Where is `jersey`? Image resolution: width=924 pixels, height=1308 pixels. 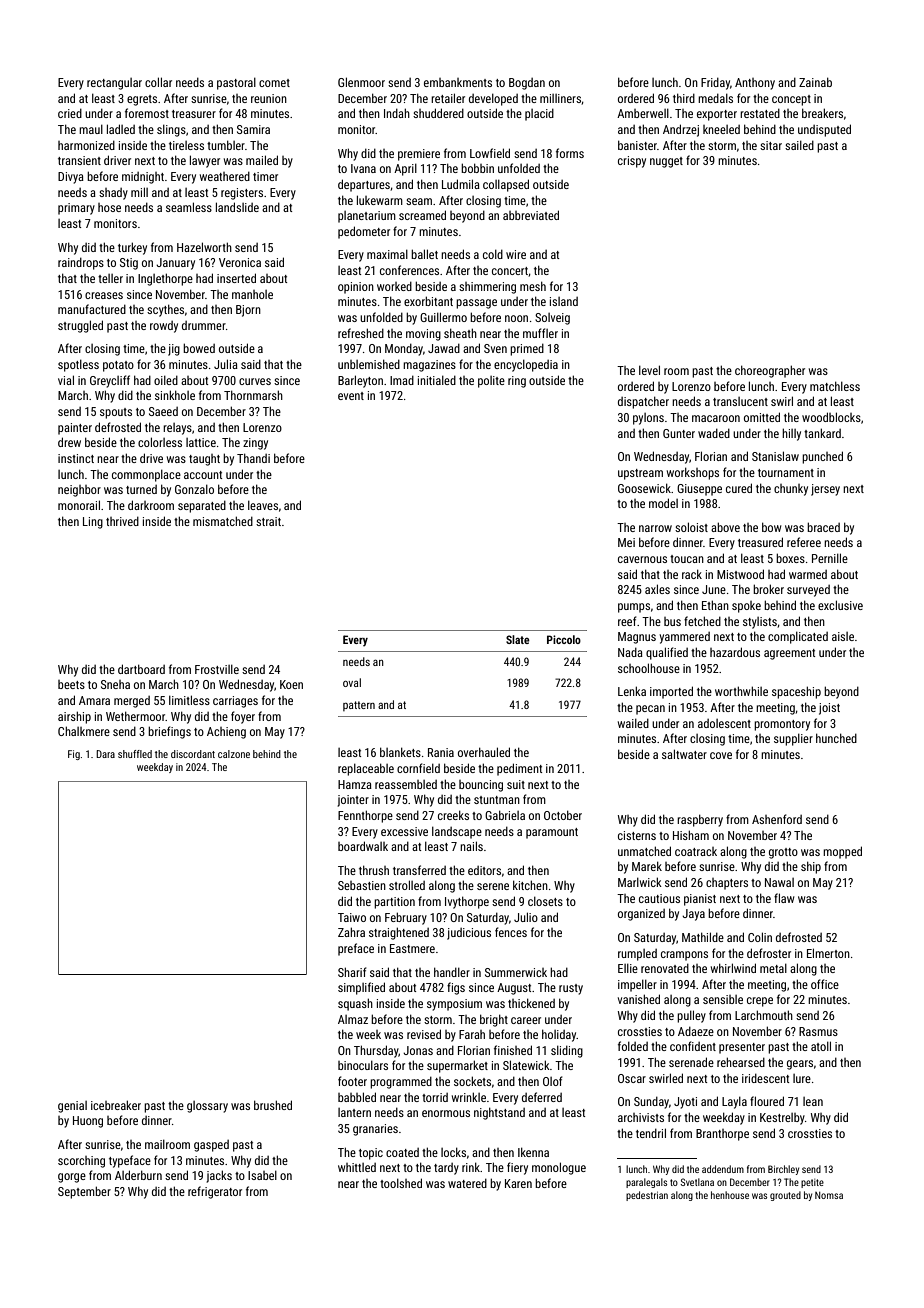
jersey is located at coordinates (825, 490).
